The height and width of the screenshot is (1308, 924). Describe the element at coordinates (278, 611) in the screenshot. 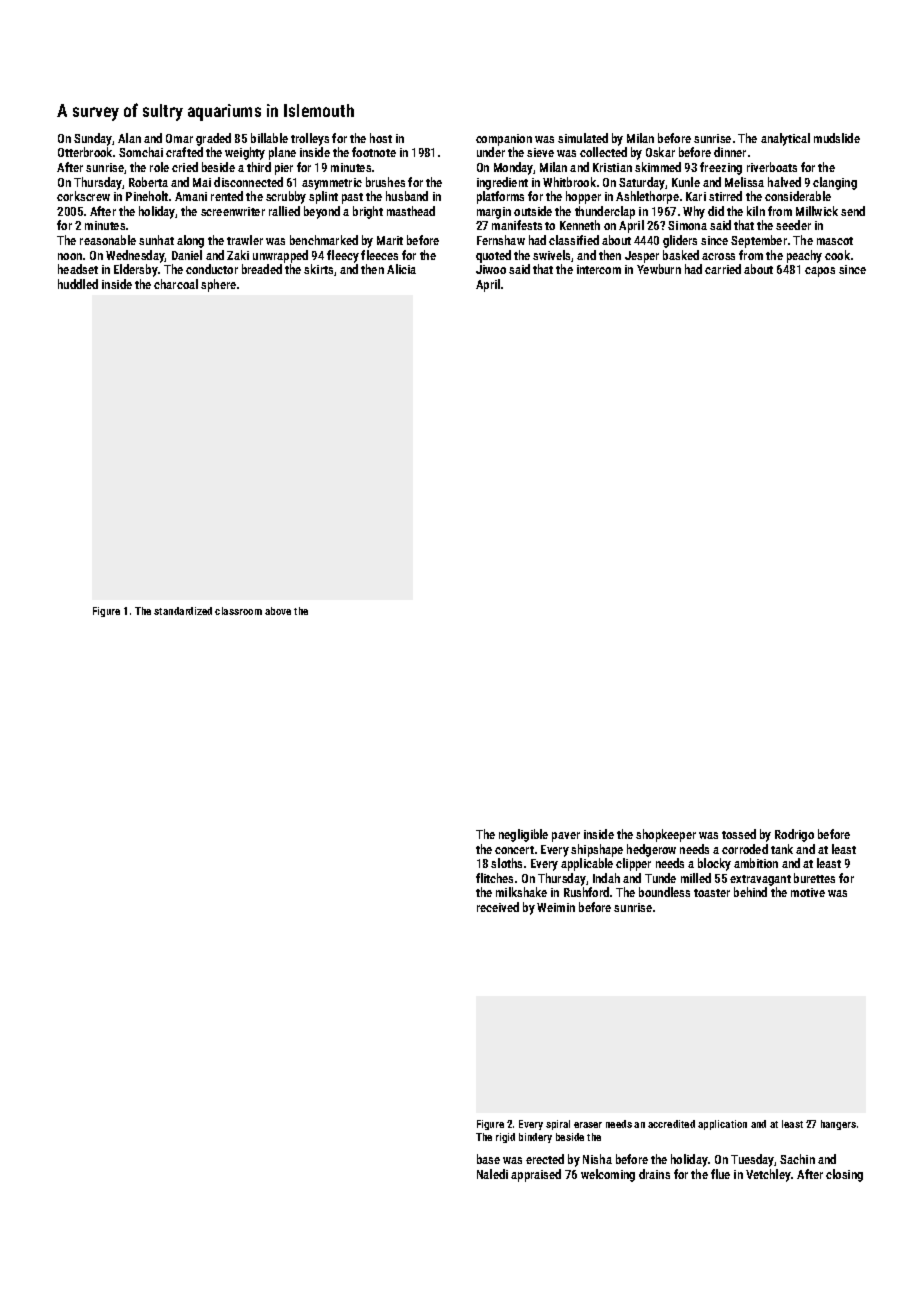

I see `above` at that location.
